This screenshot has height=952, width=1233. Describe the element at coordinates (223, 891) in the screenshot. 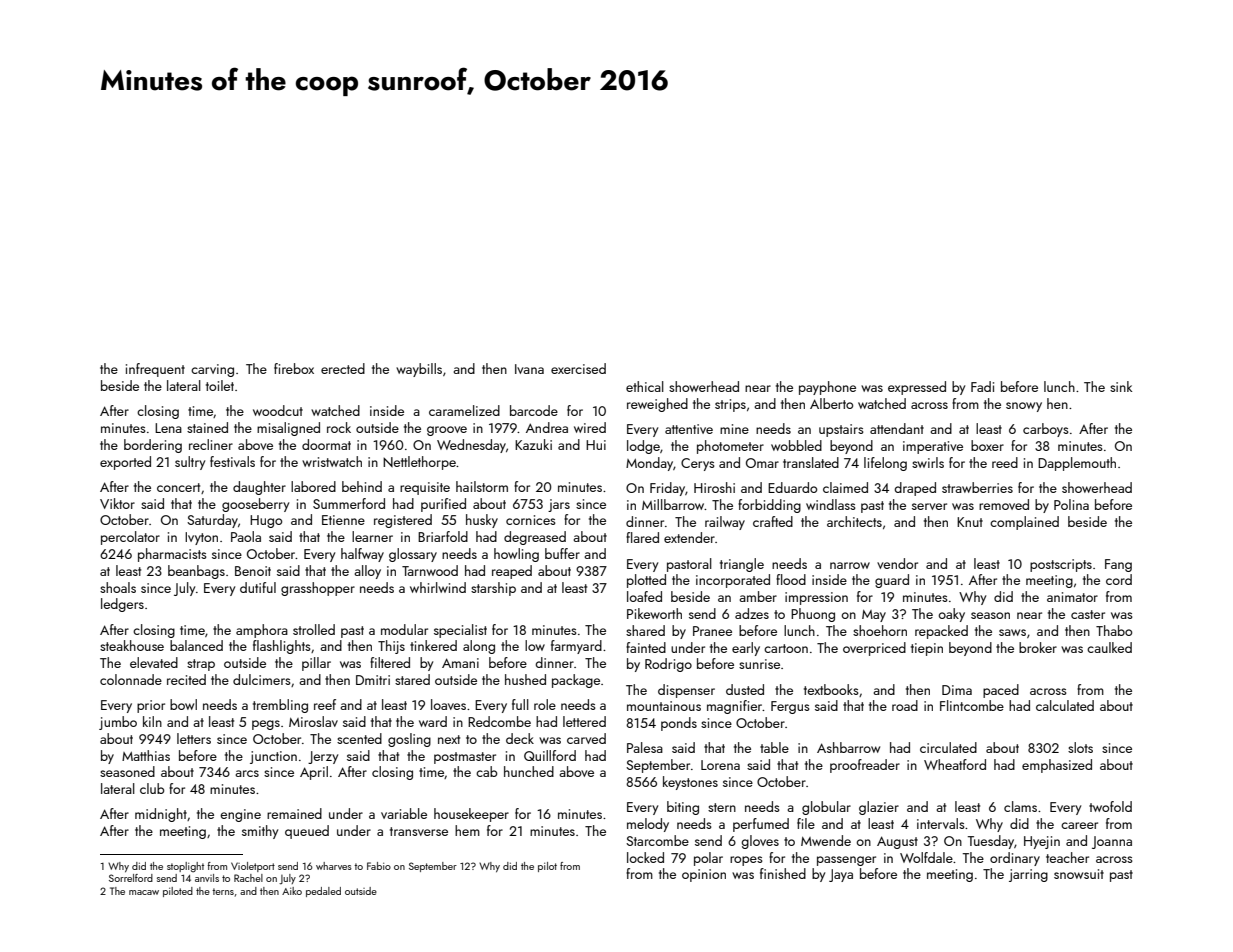

I see `terns` at that location.
